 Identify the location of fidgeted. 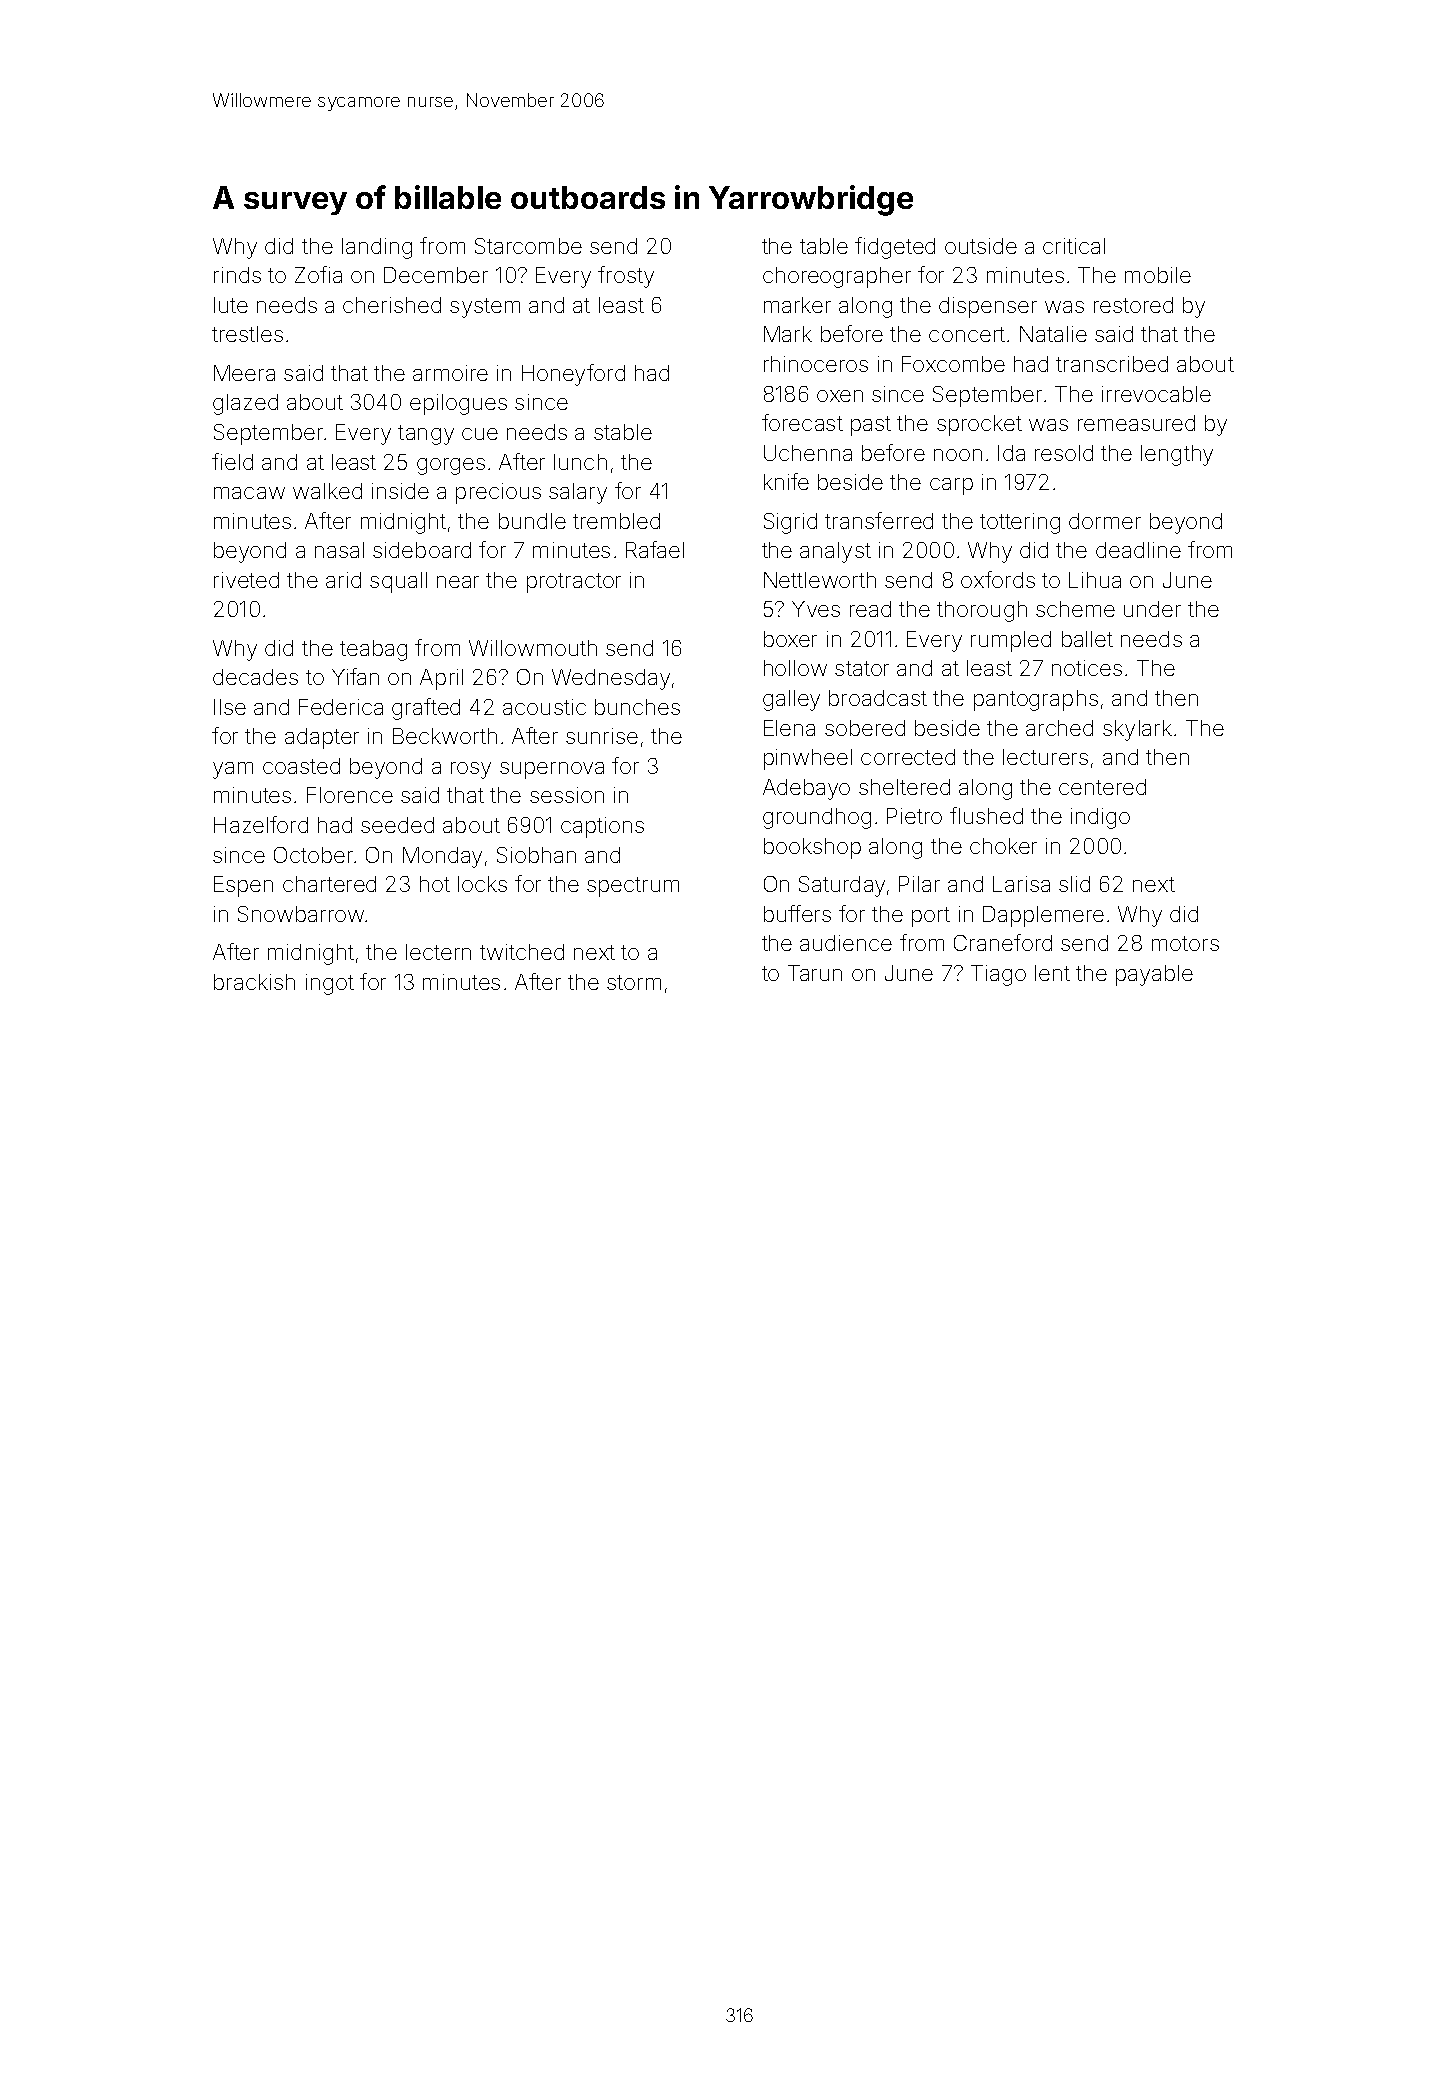
(895, 248).
